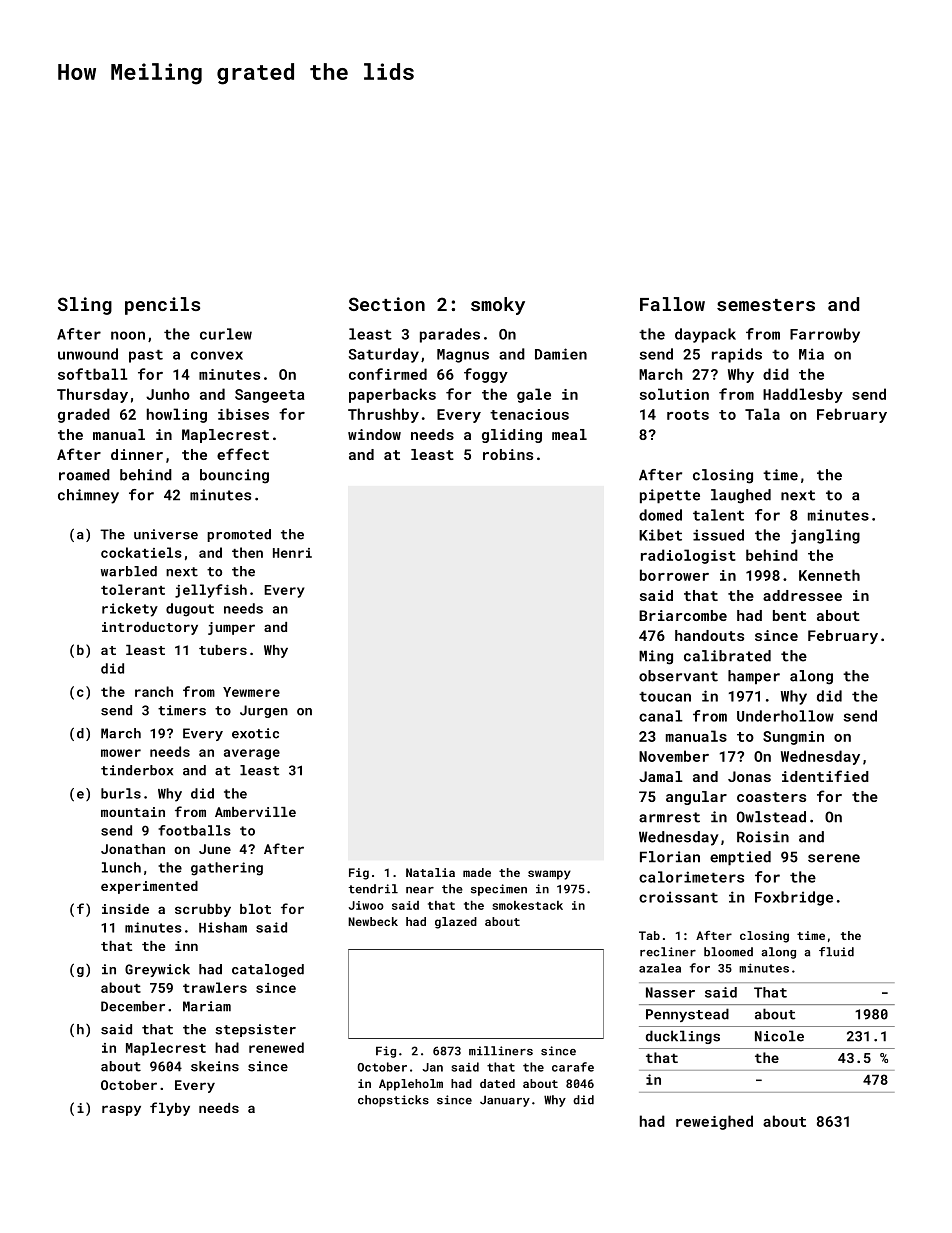 This page has height=1233, width=952. I want to click on universe, so click(166, 534).
